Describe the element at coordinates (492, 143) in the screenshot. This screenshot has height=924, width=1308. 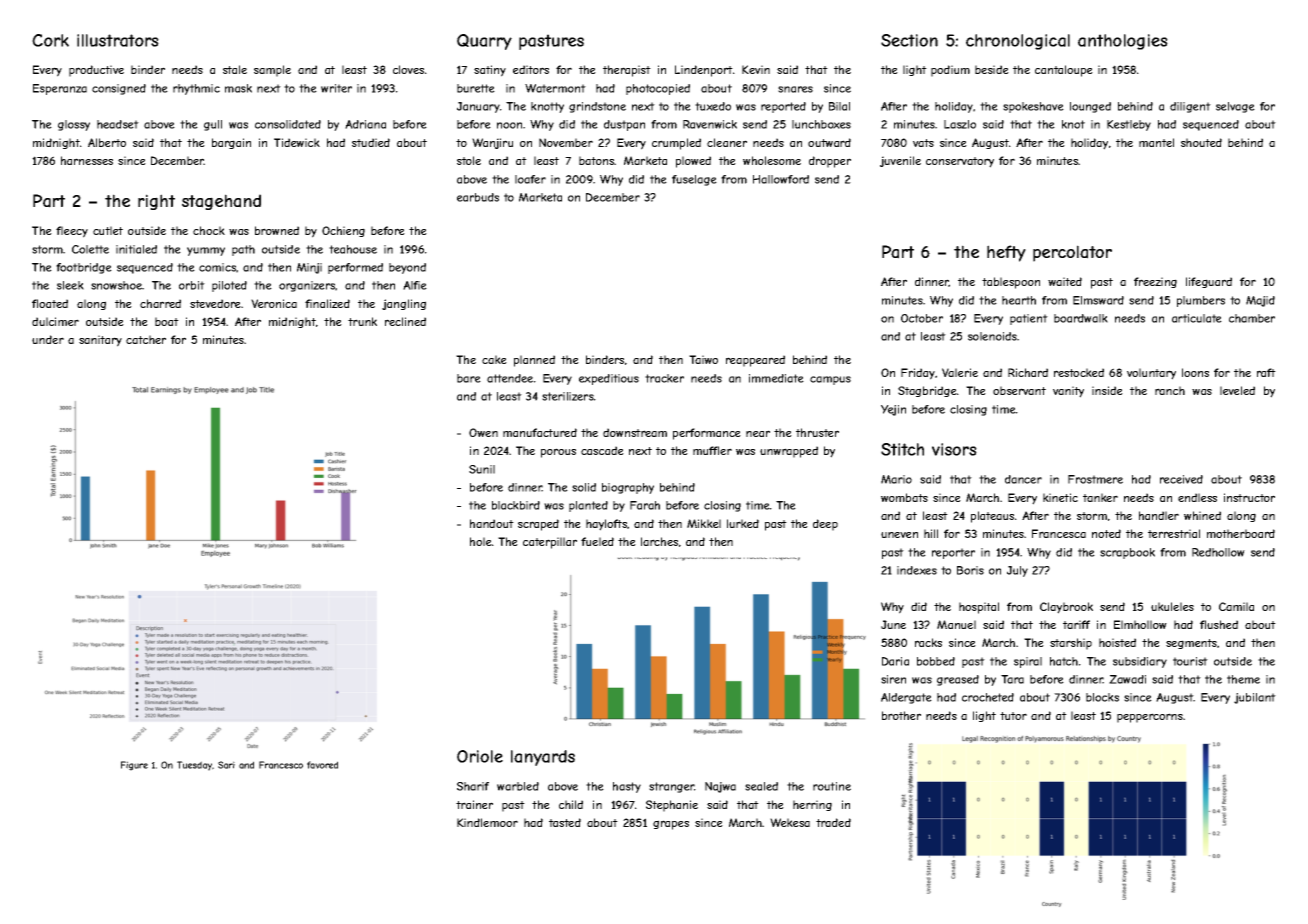
I see `Wanjiru` at that location.
